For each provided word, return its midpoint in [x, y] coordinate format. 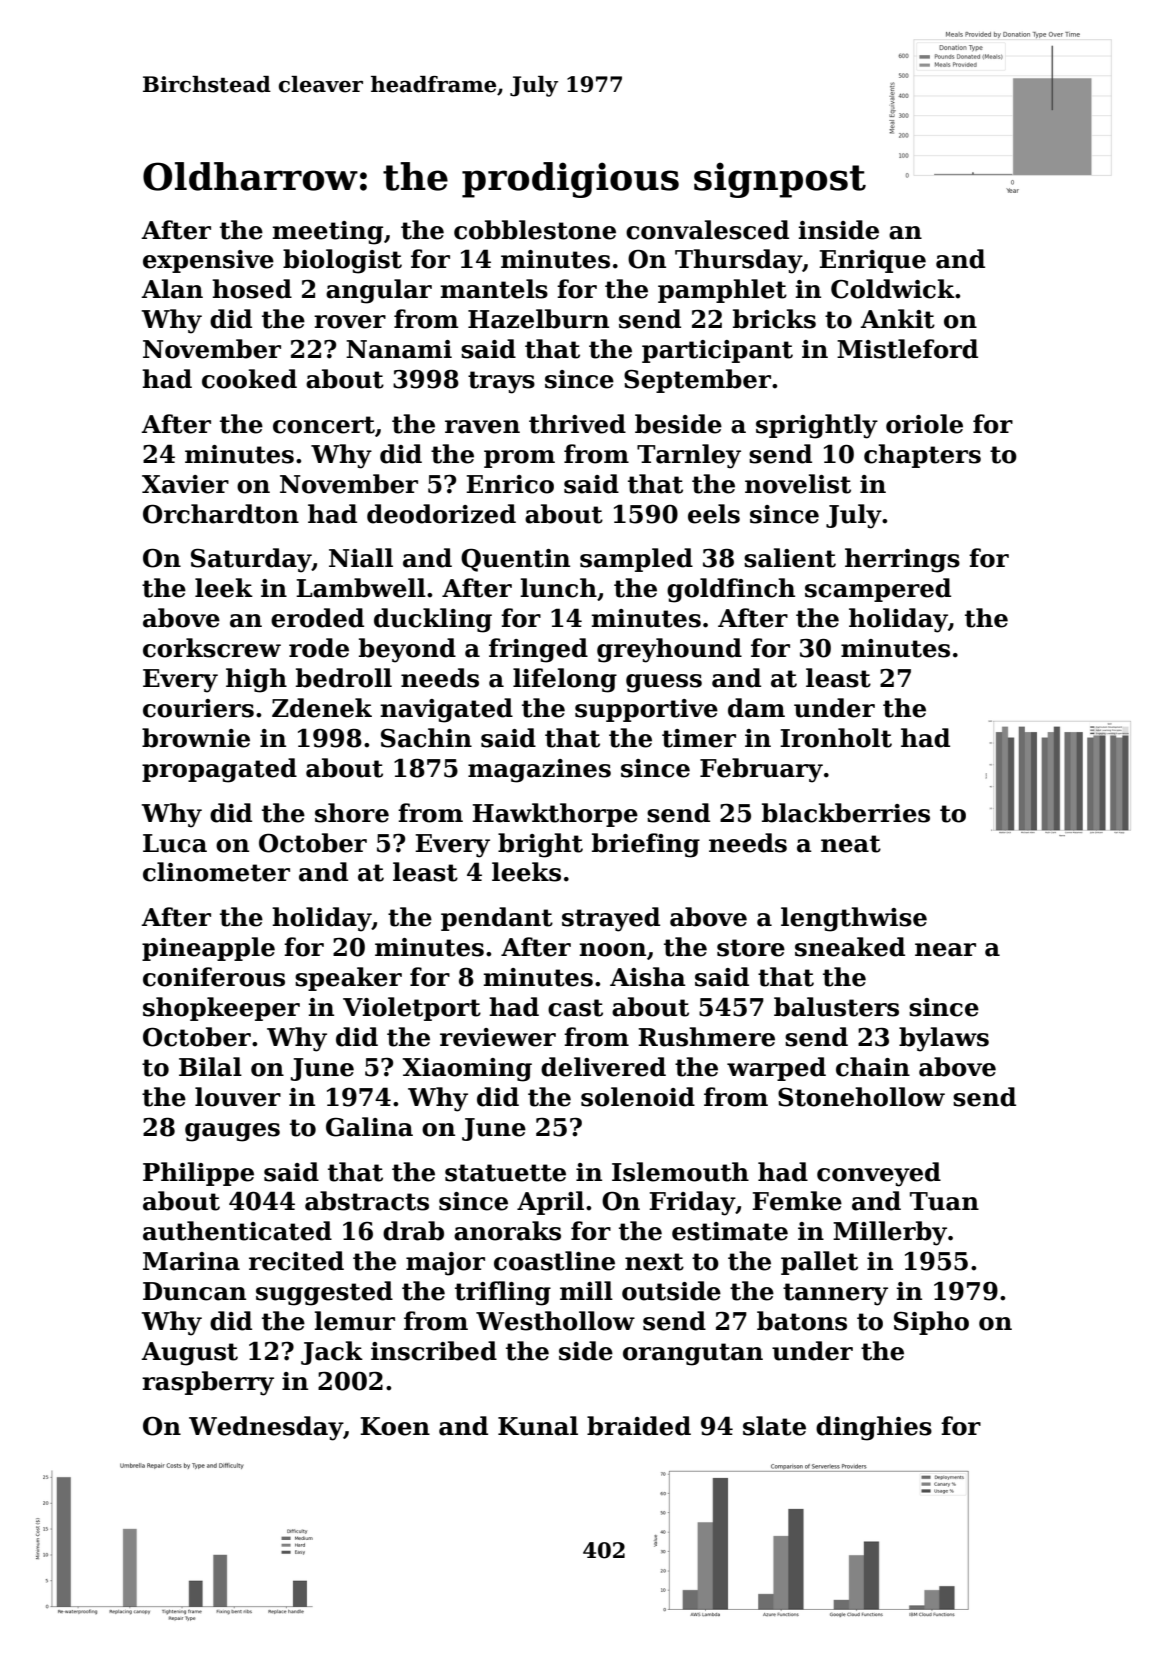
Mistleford [907, 349]
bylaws [944, 1039]
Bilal [210, 1067]
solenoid [638, 1097]
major [445, 1264]
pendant [497, 919]
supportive [646, 710]
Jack [332, 1353]
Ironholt [836, 738]
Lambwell [361, 588]
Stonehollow [861, 1097]
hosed [252, 289]
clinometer [216, 872]
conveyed [879, 1174]
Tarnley [689, 456]
